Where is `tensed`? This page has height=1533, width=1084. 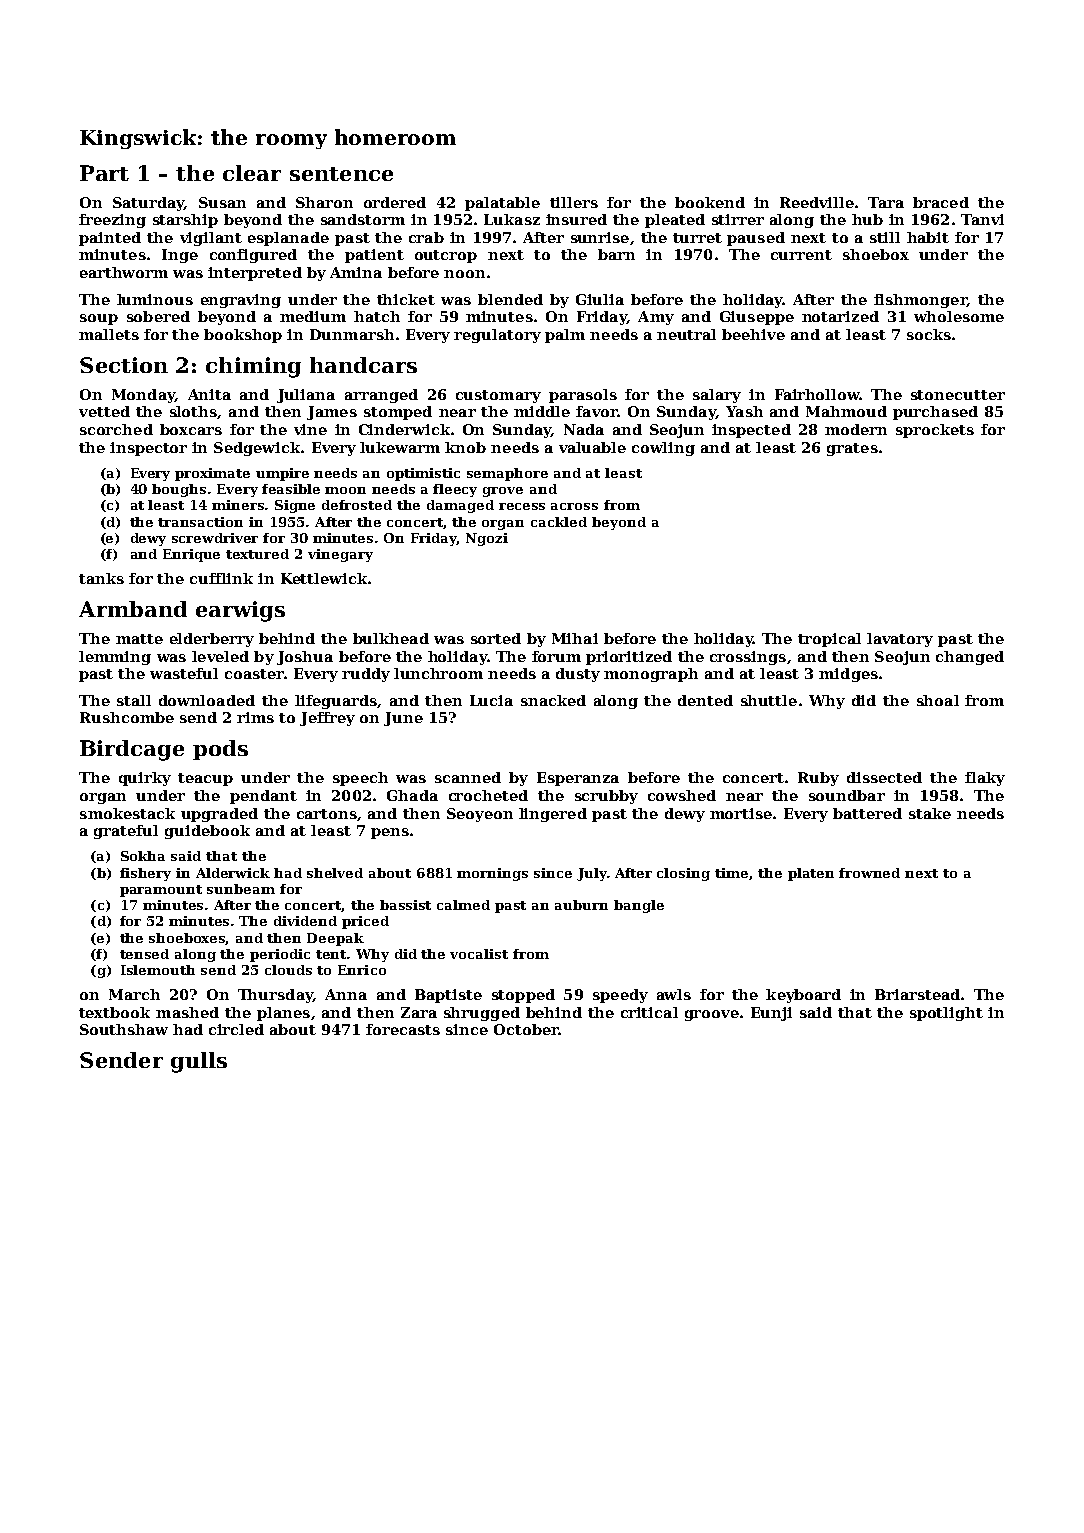
tensed is located at coordinates (144, 954).
